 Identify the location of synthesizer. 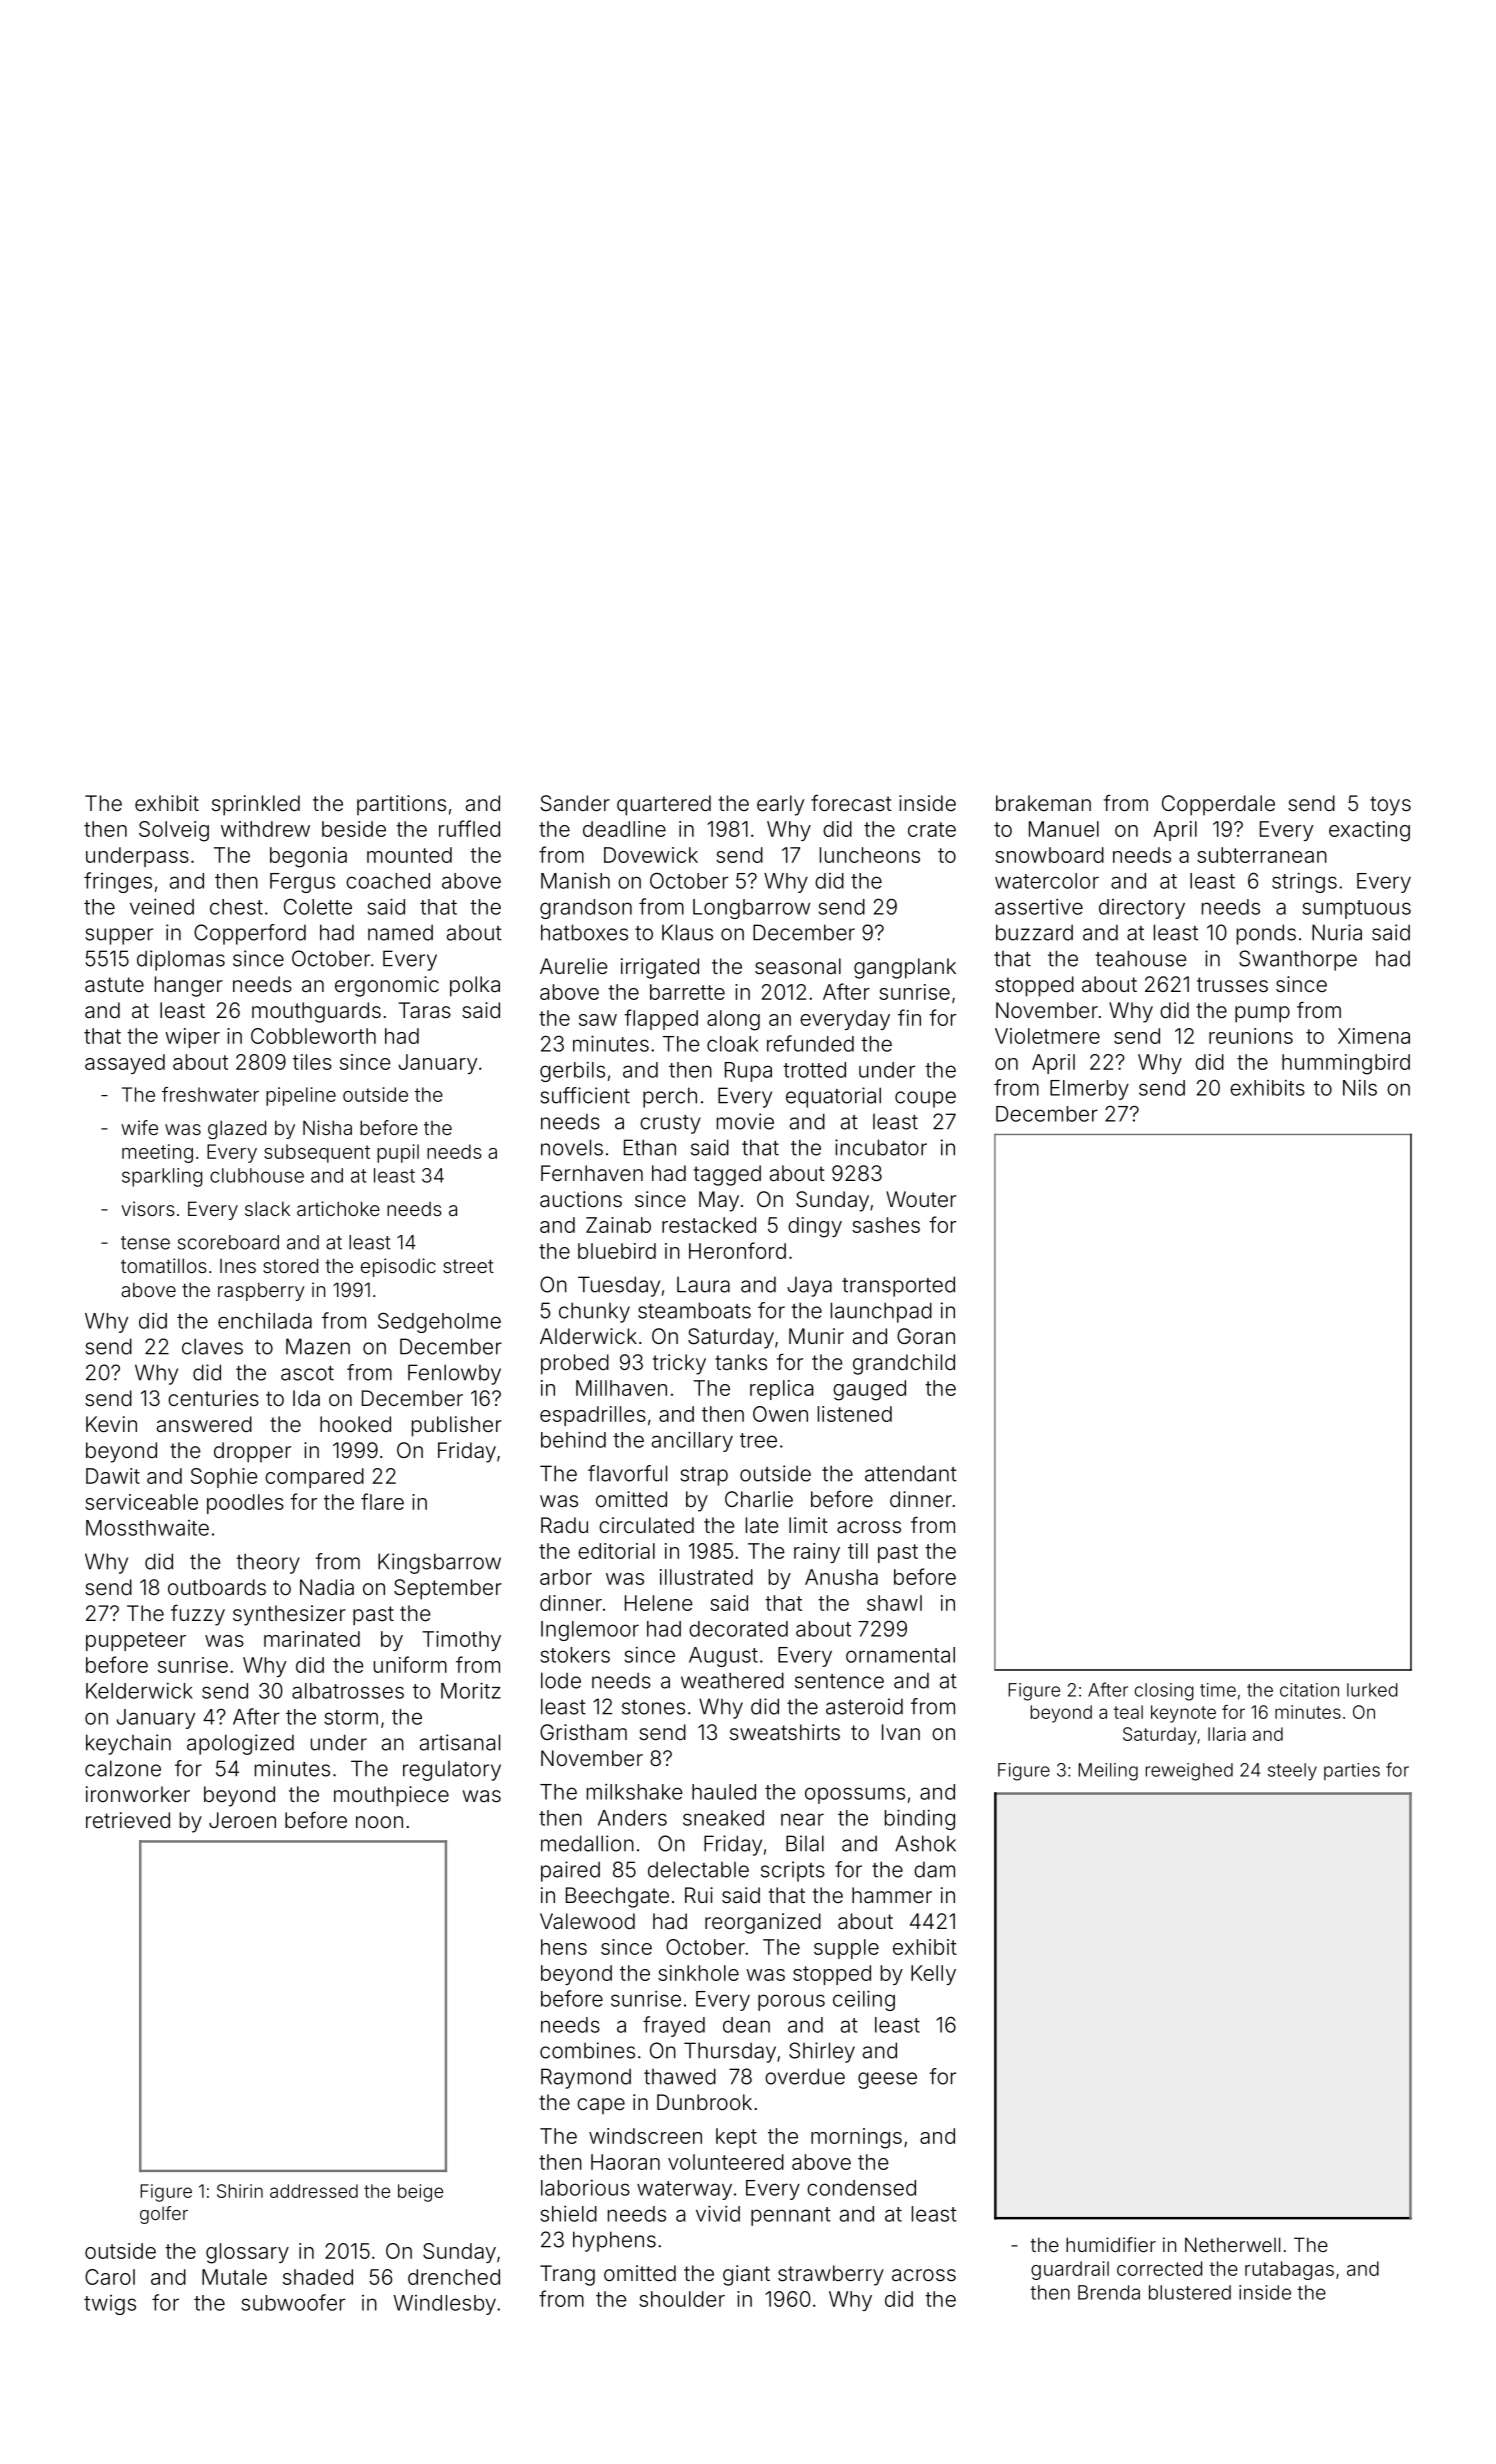
(289, 1615).
